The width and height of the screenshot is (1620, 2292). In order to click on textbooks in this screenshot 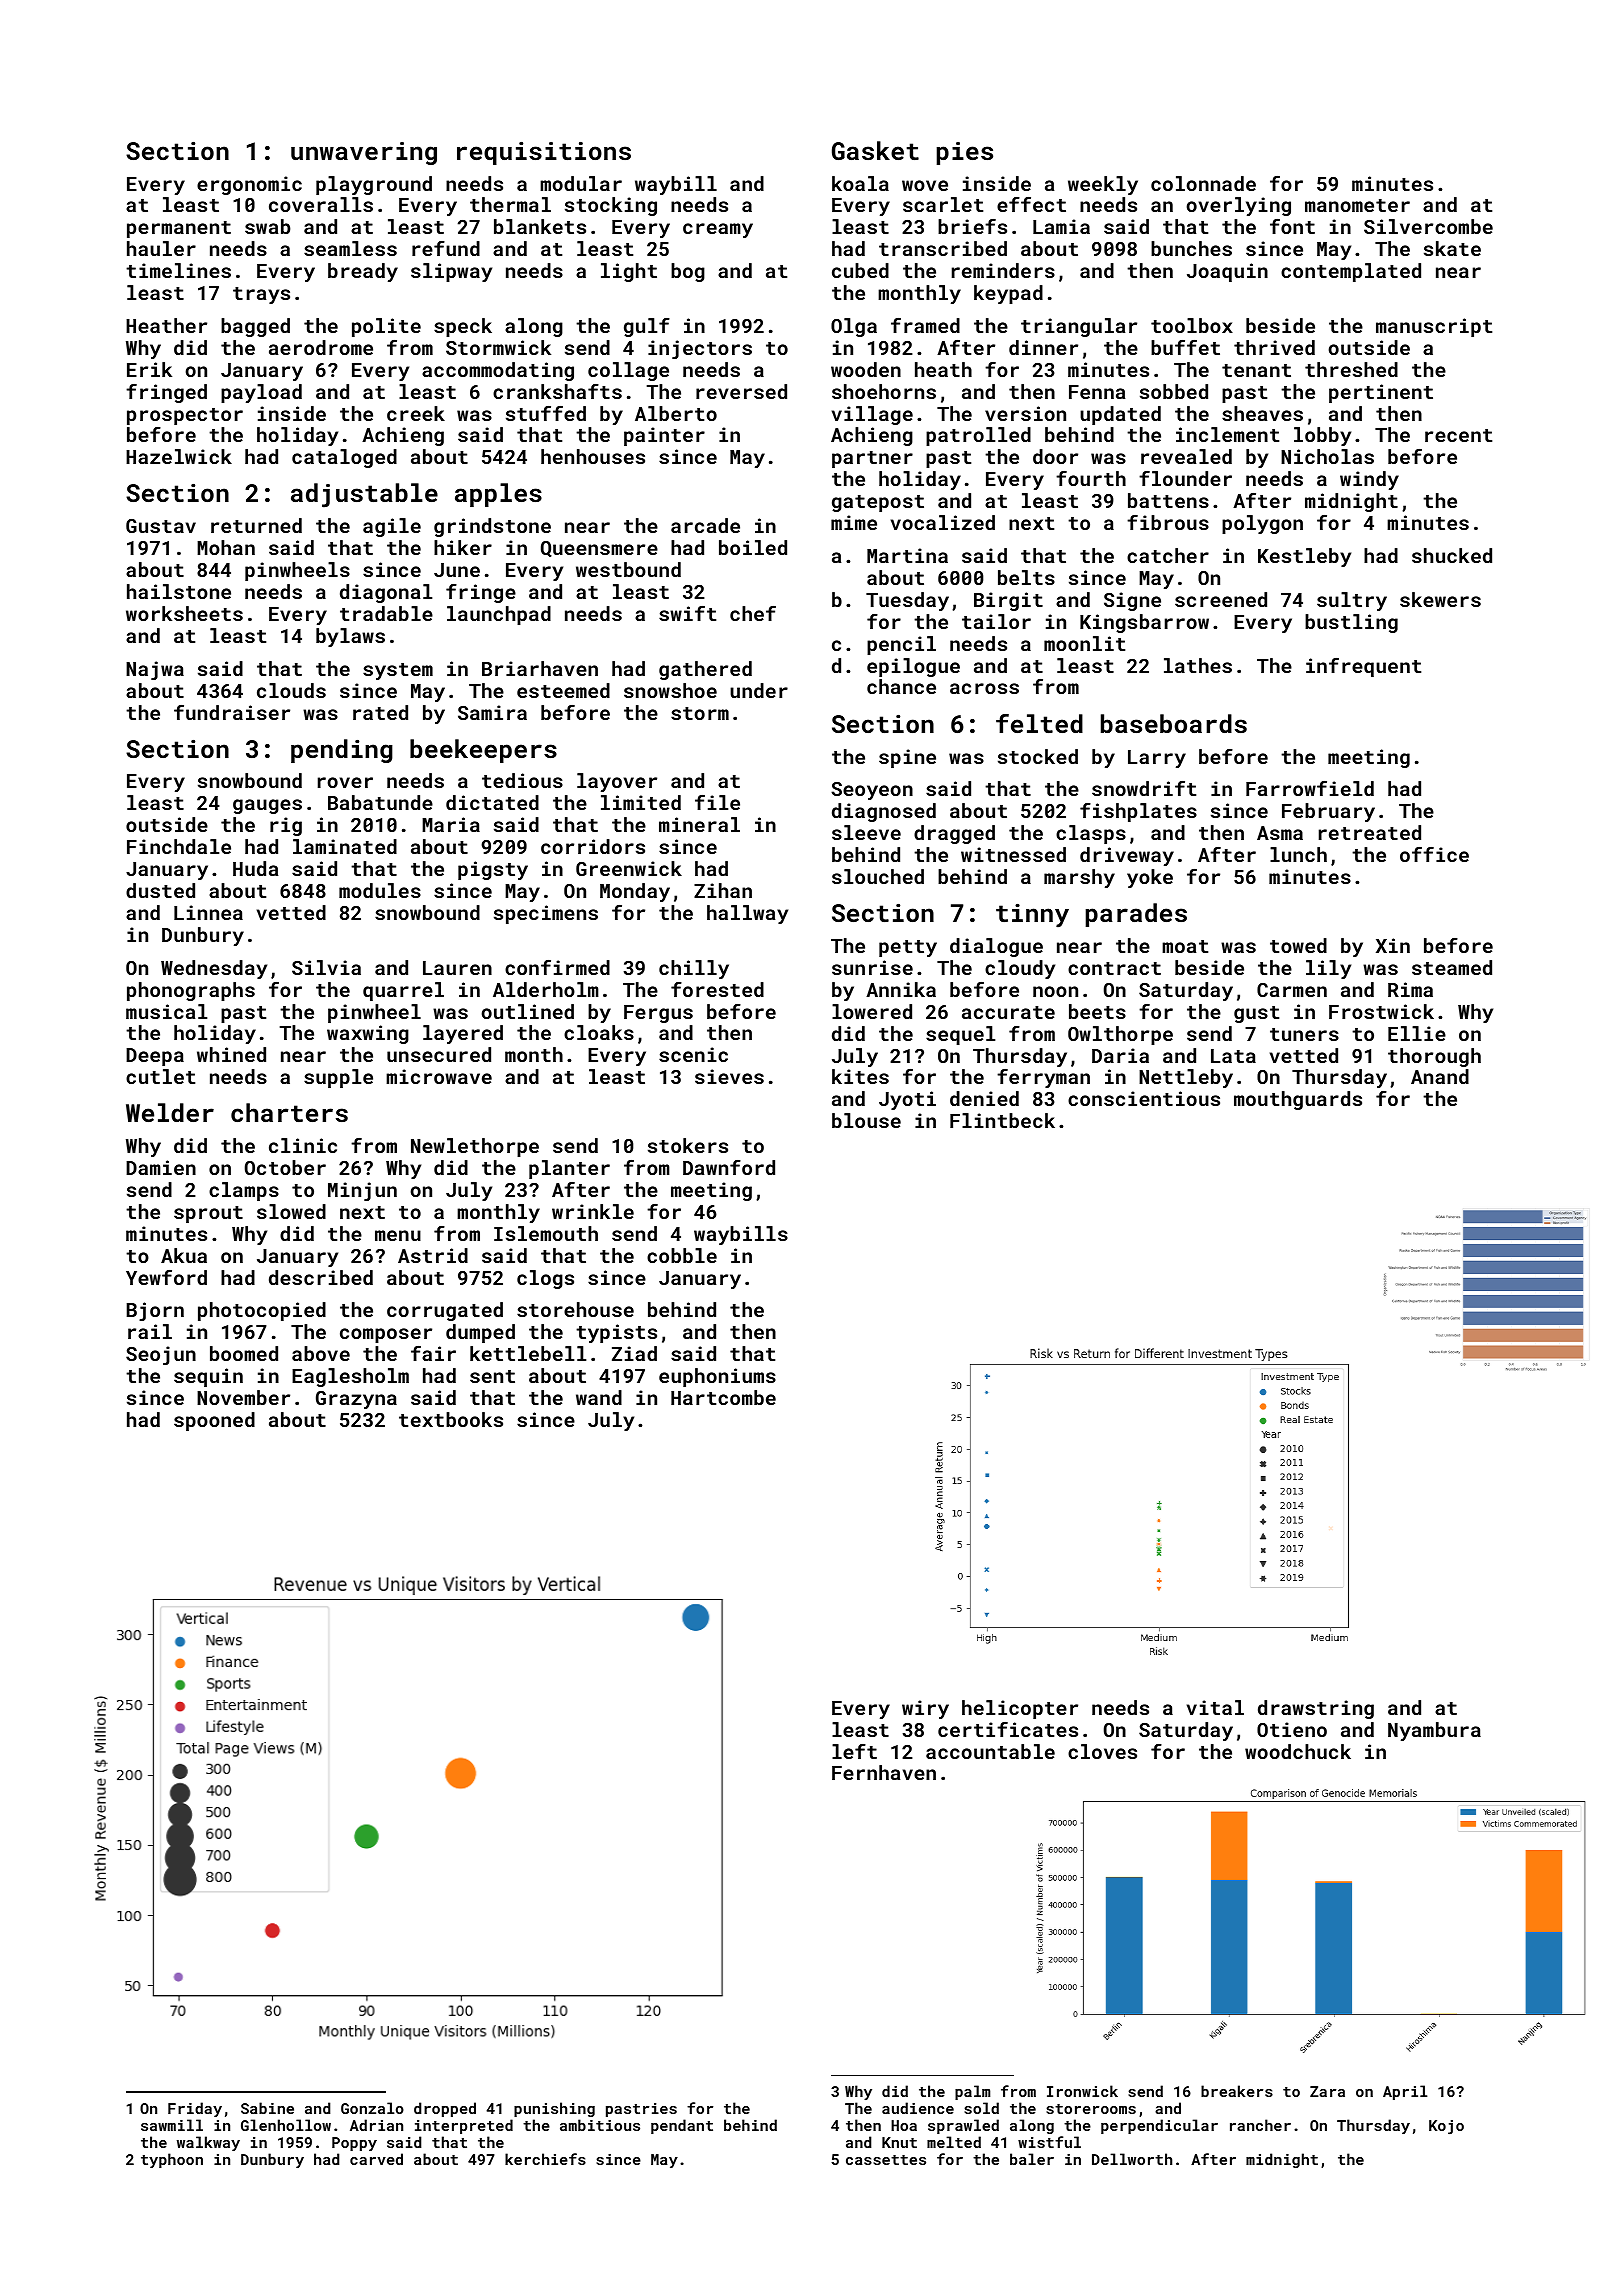, I will do `click(451, 1419)`.
